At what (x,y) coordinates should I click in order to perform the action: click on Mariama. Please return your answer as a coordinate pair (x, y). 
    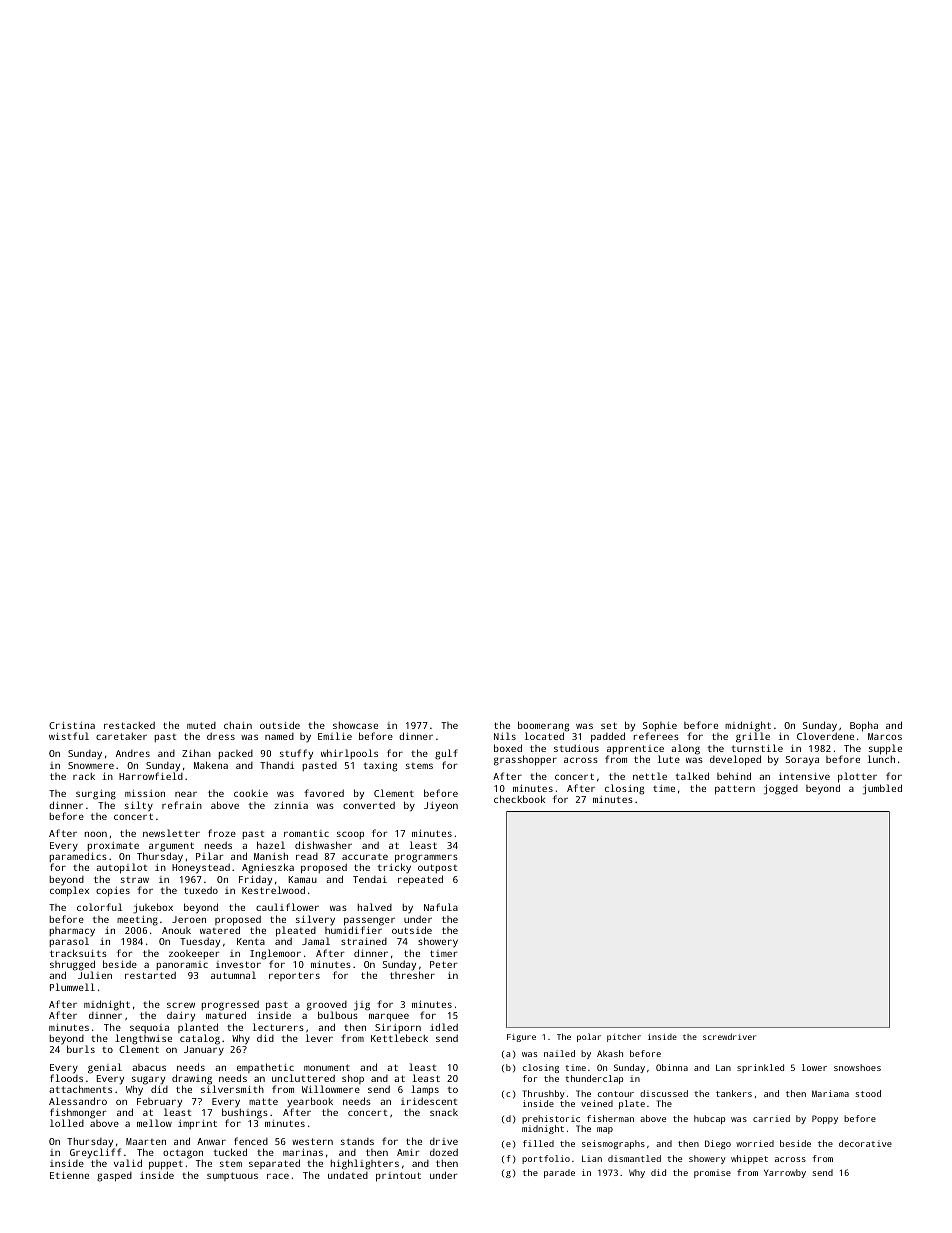
    Looking at the image, I should click on (830, 1093).
